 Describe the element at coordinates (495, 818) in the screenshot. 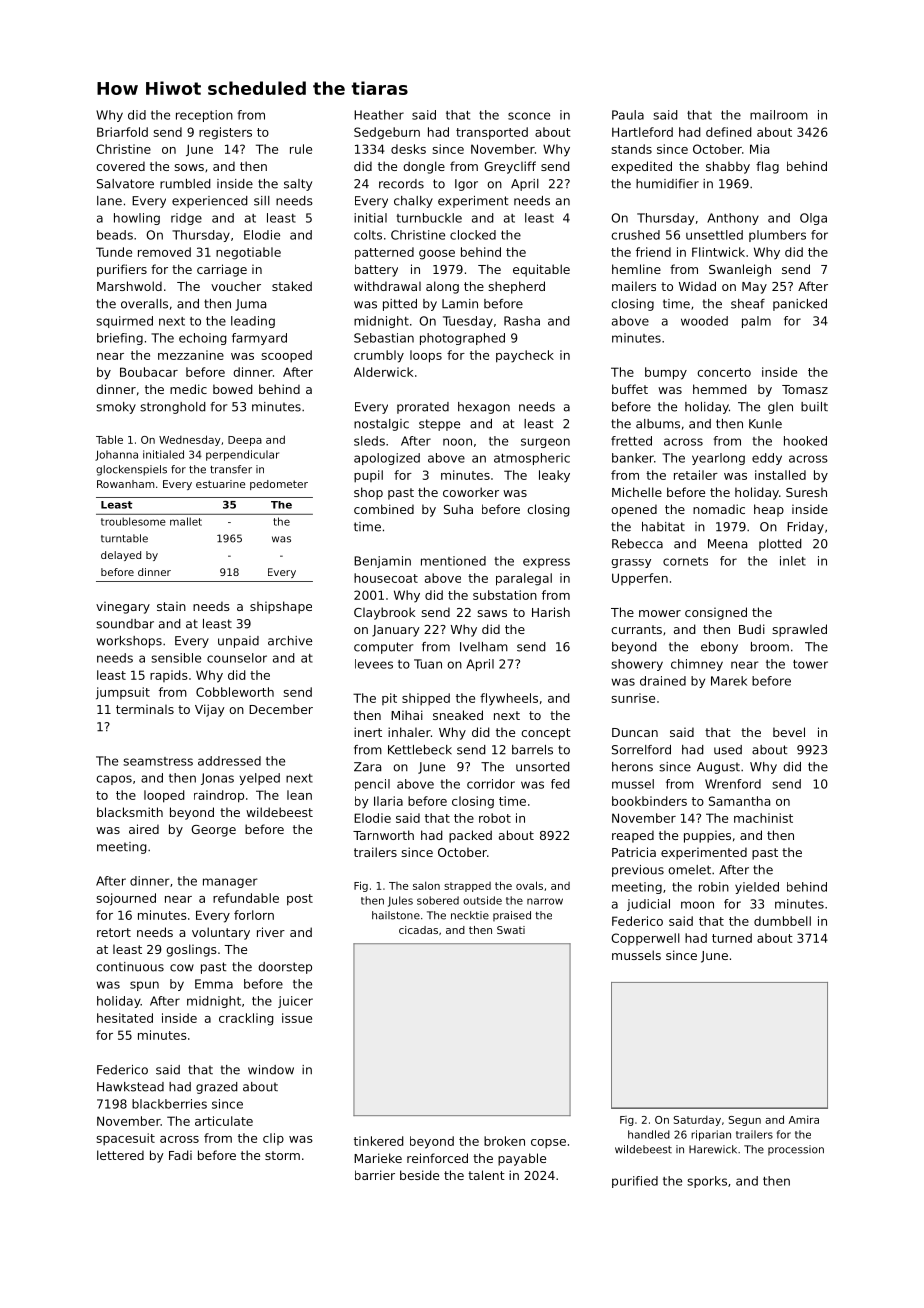

I see `robot` at that location.
